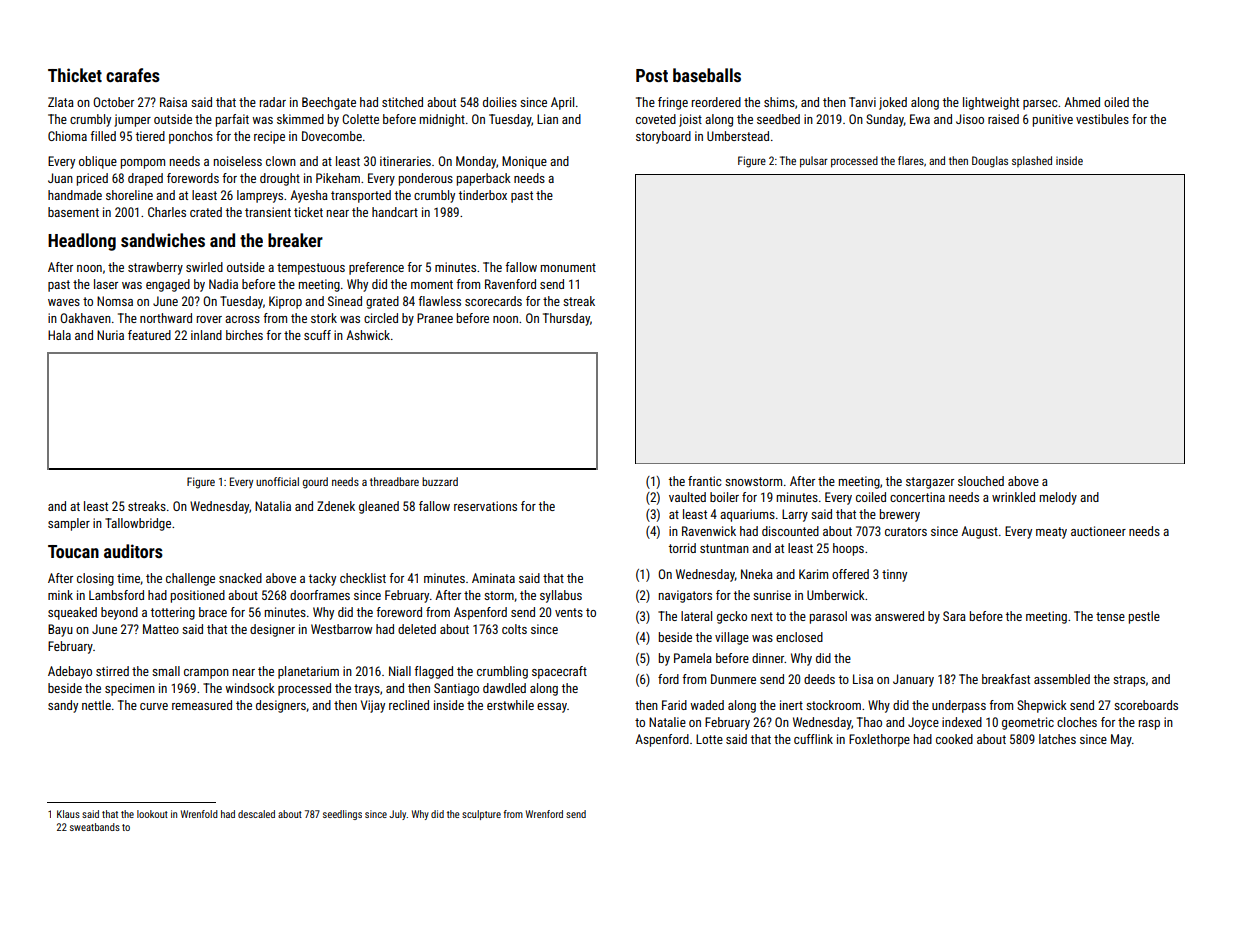 Image resolution: width=1233 pixels, height=952 pixels. Describe the element at coordinates (75, 75) in the screenshot. I see `Thicket` at that location.
